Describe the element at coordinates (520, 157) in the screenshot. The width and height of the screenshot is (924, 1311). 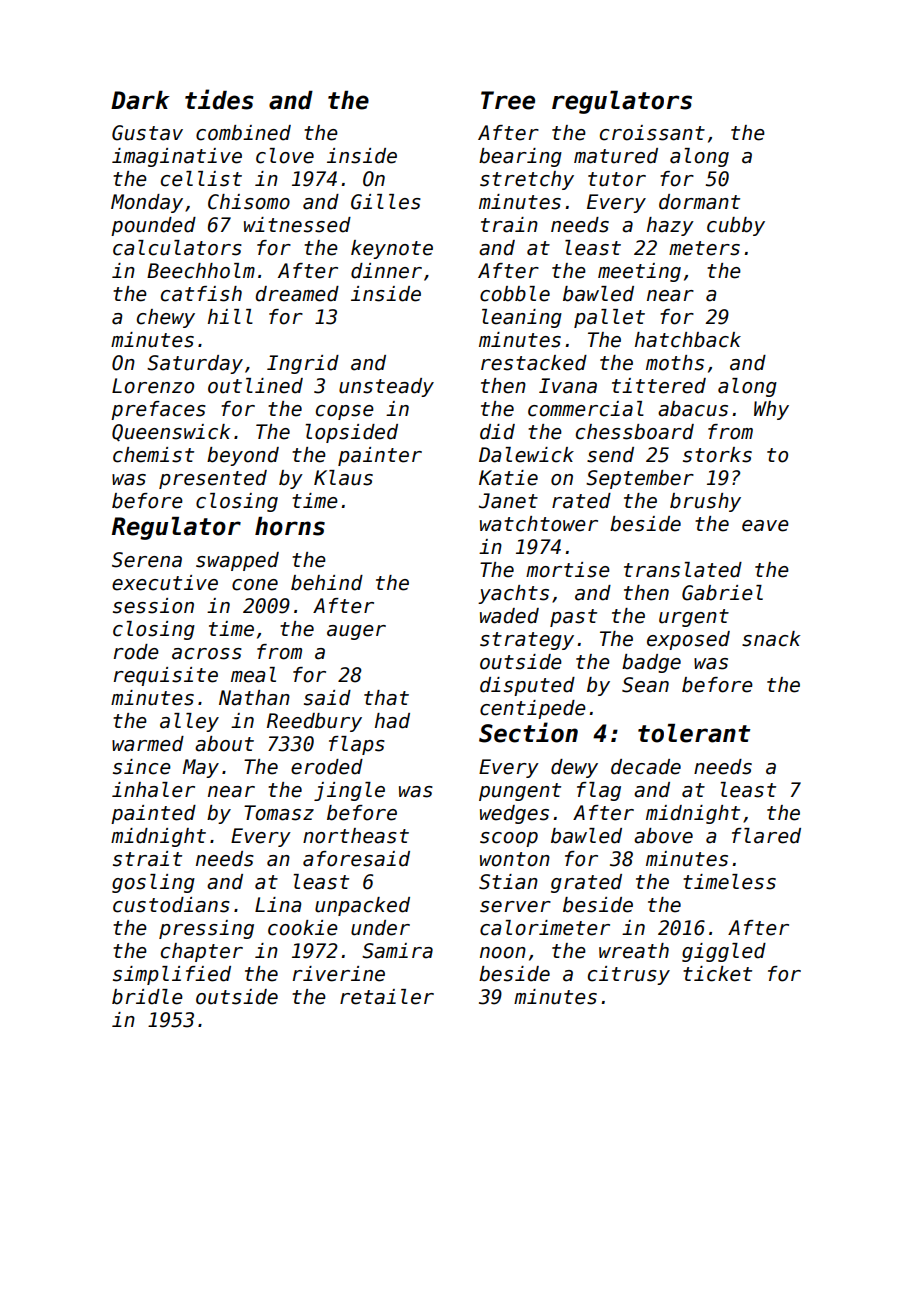
I see `bearing` at that location.
